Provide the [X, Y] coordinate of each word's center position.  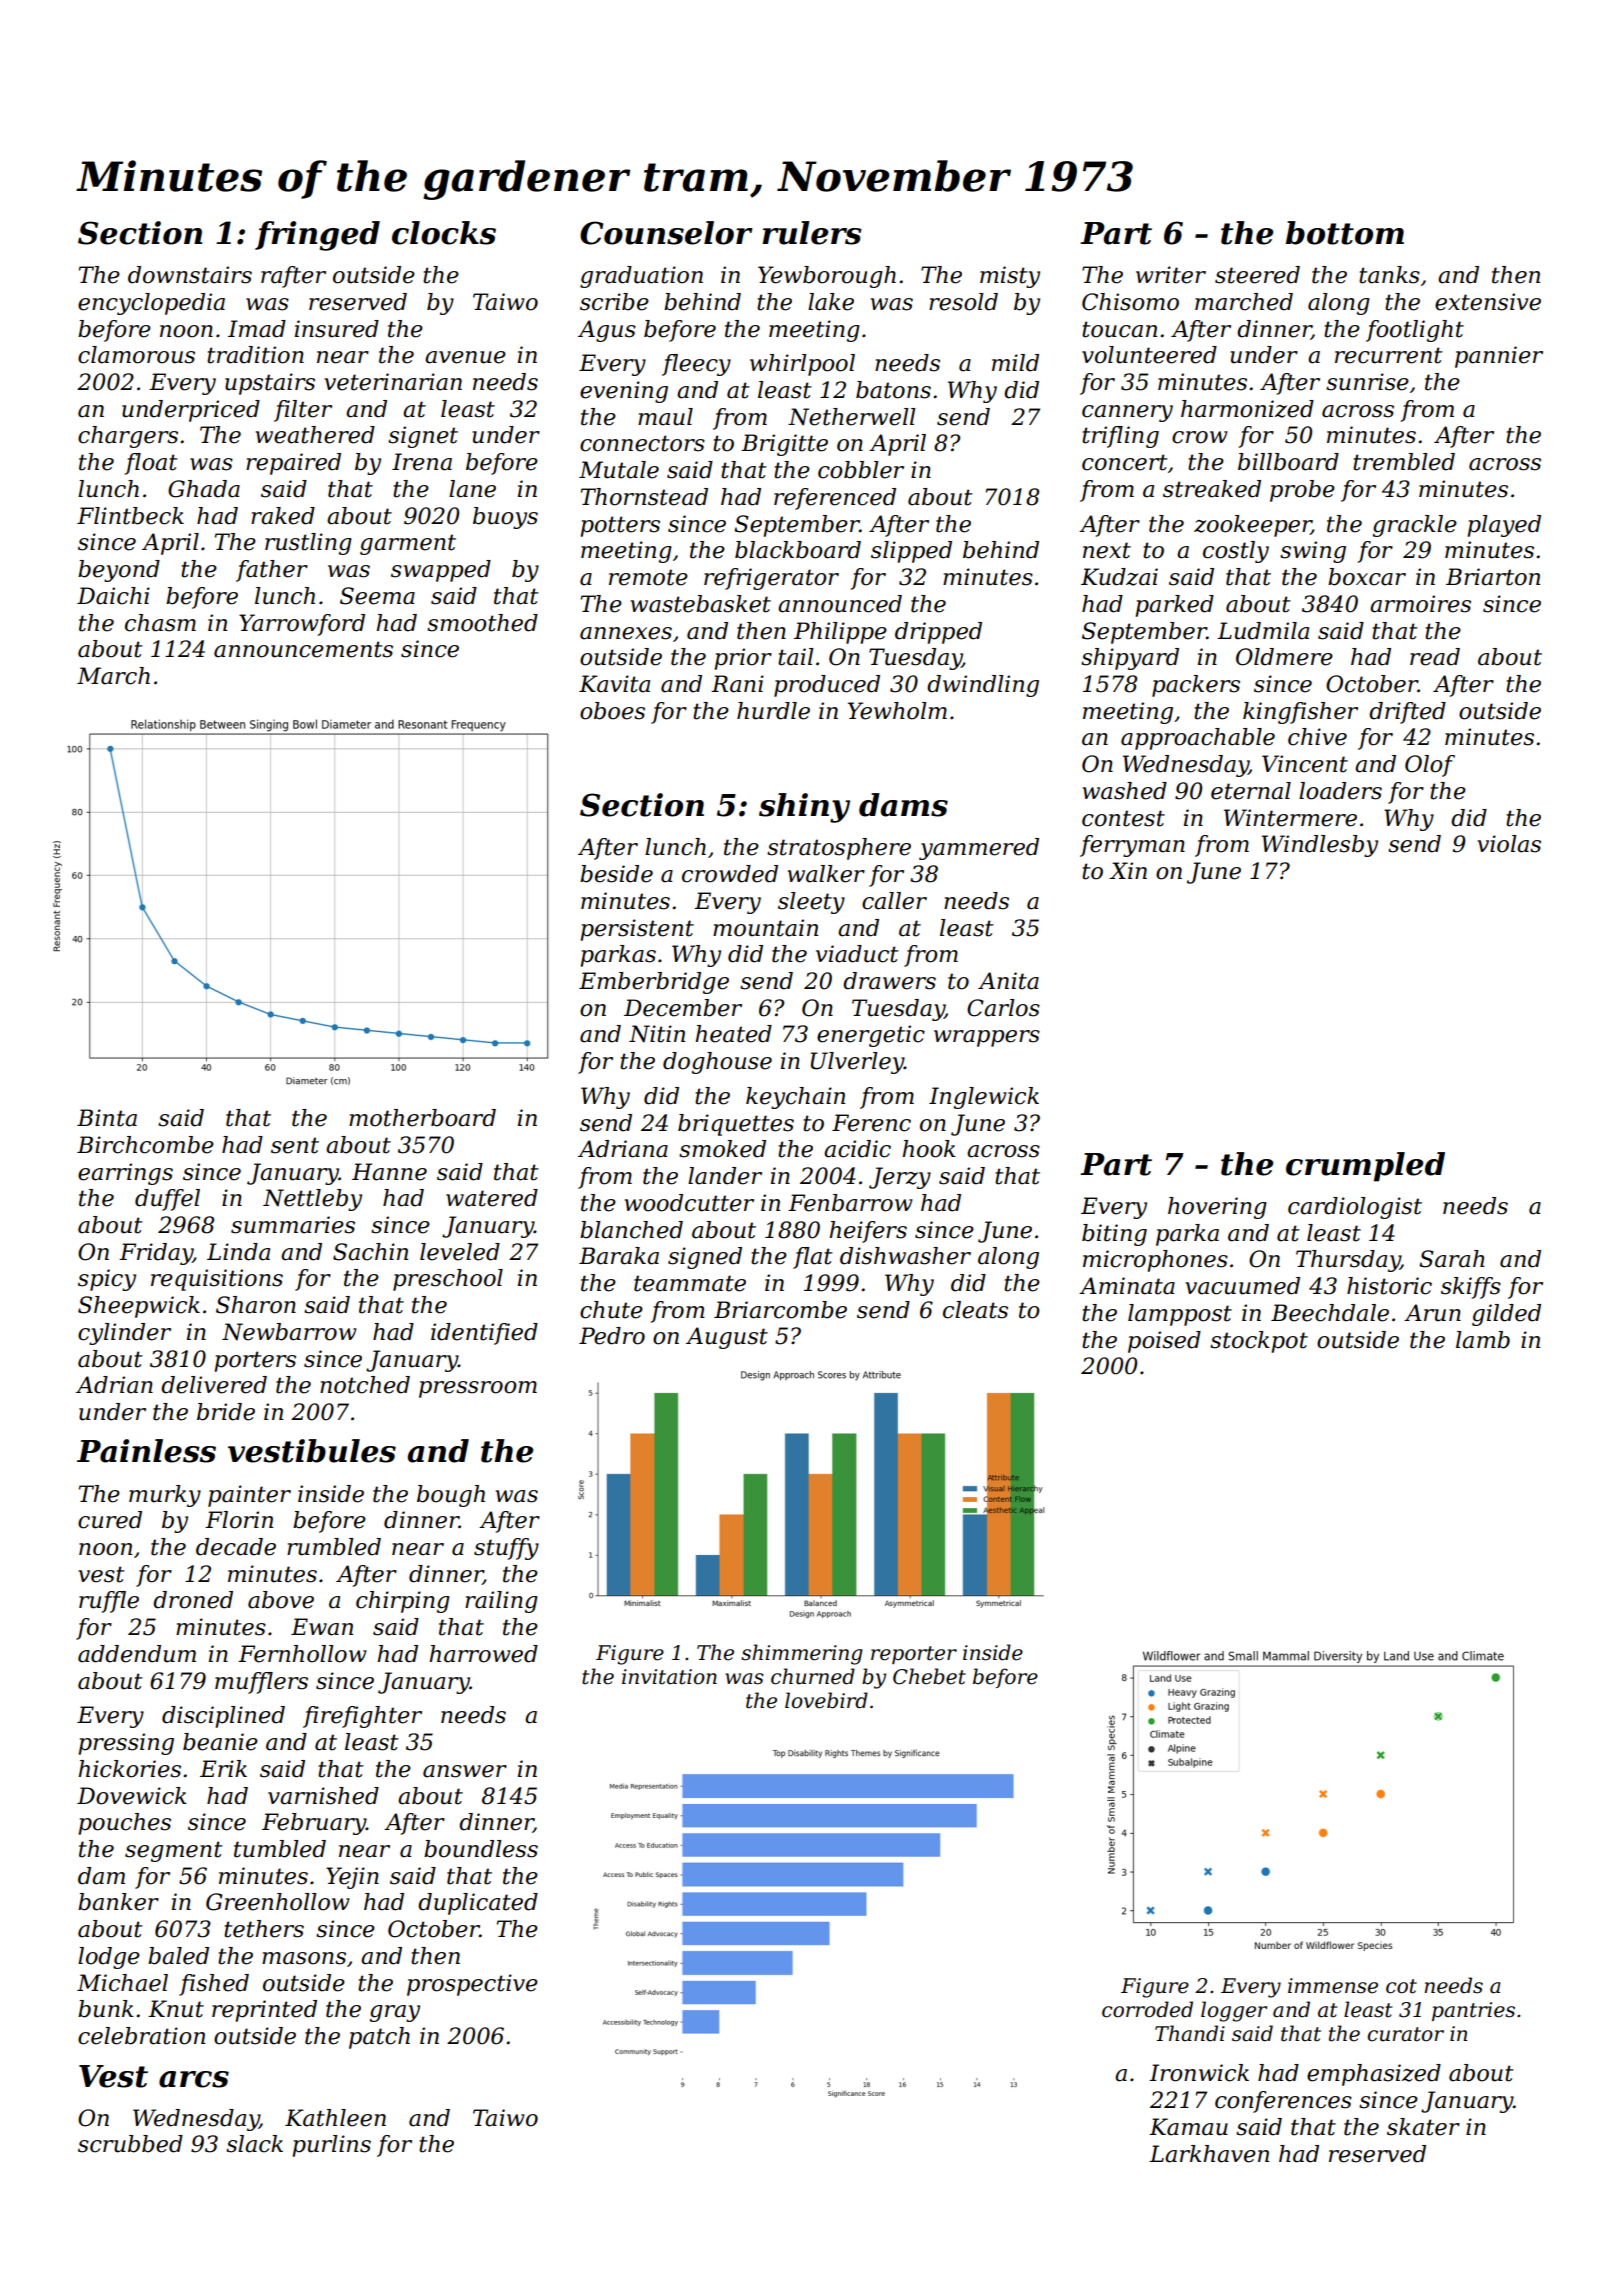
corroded [1147, 2009]
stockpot [1259, 1342]
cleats [975, 1310]
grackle [1415, 526]
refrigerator [771, 579]
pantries [1473, 2011]
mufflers [261, 1683]
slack [254, 2144]
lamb [1483, 1340]
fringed [317, 236]
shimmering [802, 1654]
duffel [167, 1200]
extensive [1488, 302]
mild [1015, 363]
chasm [160, 623]
